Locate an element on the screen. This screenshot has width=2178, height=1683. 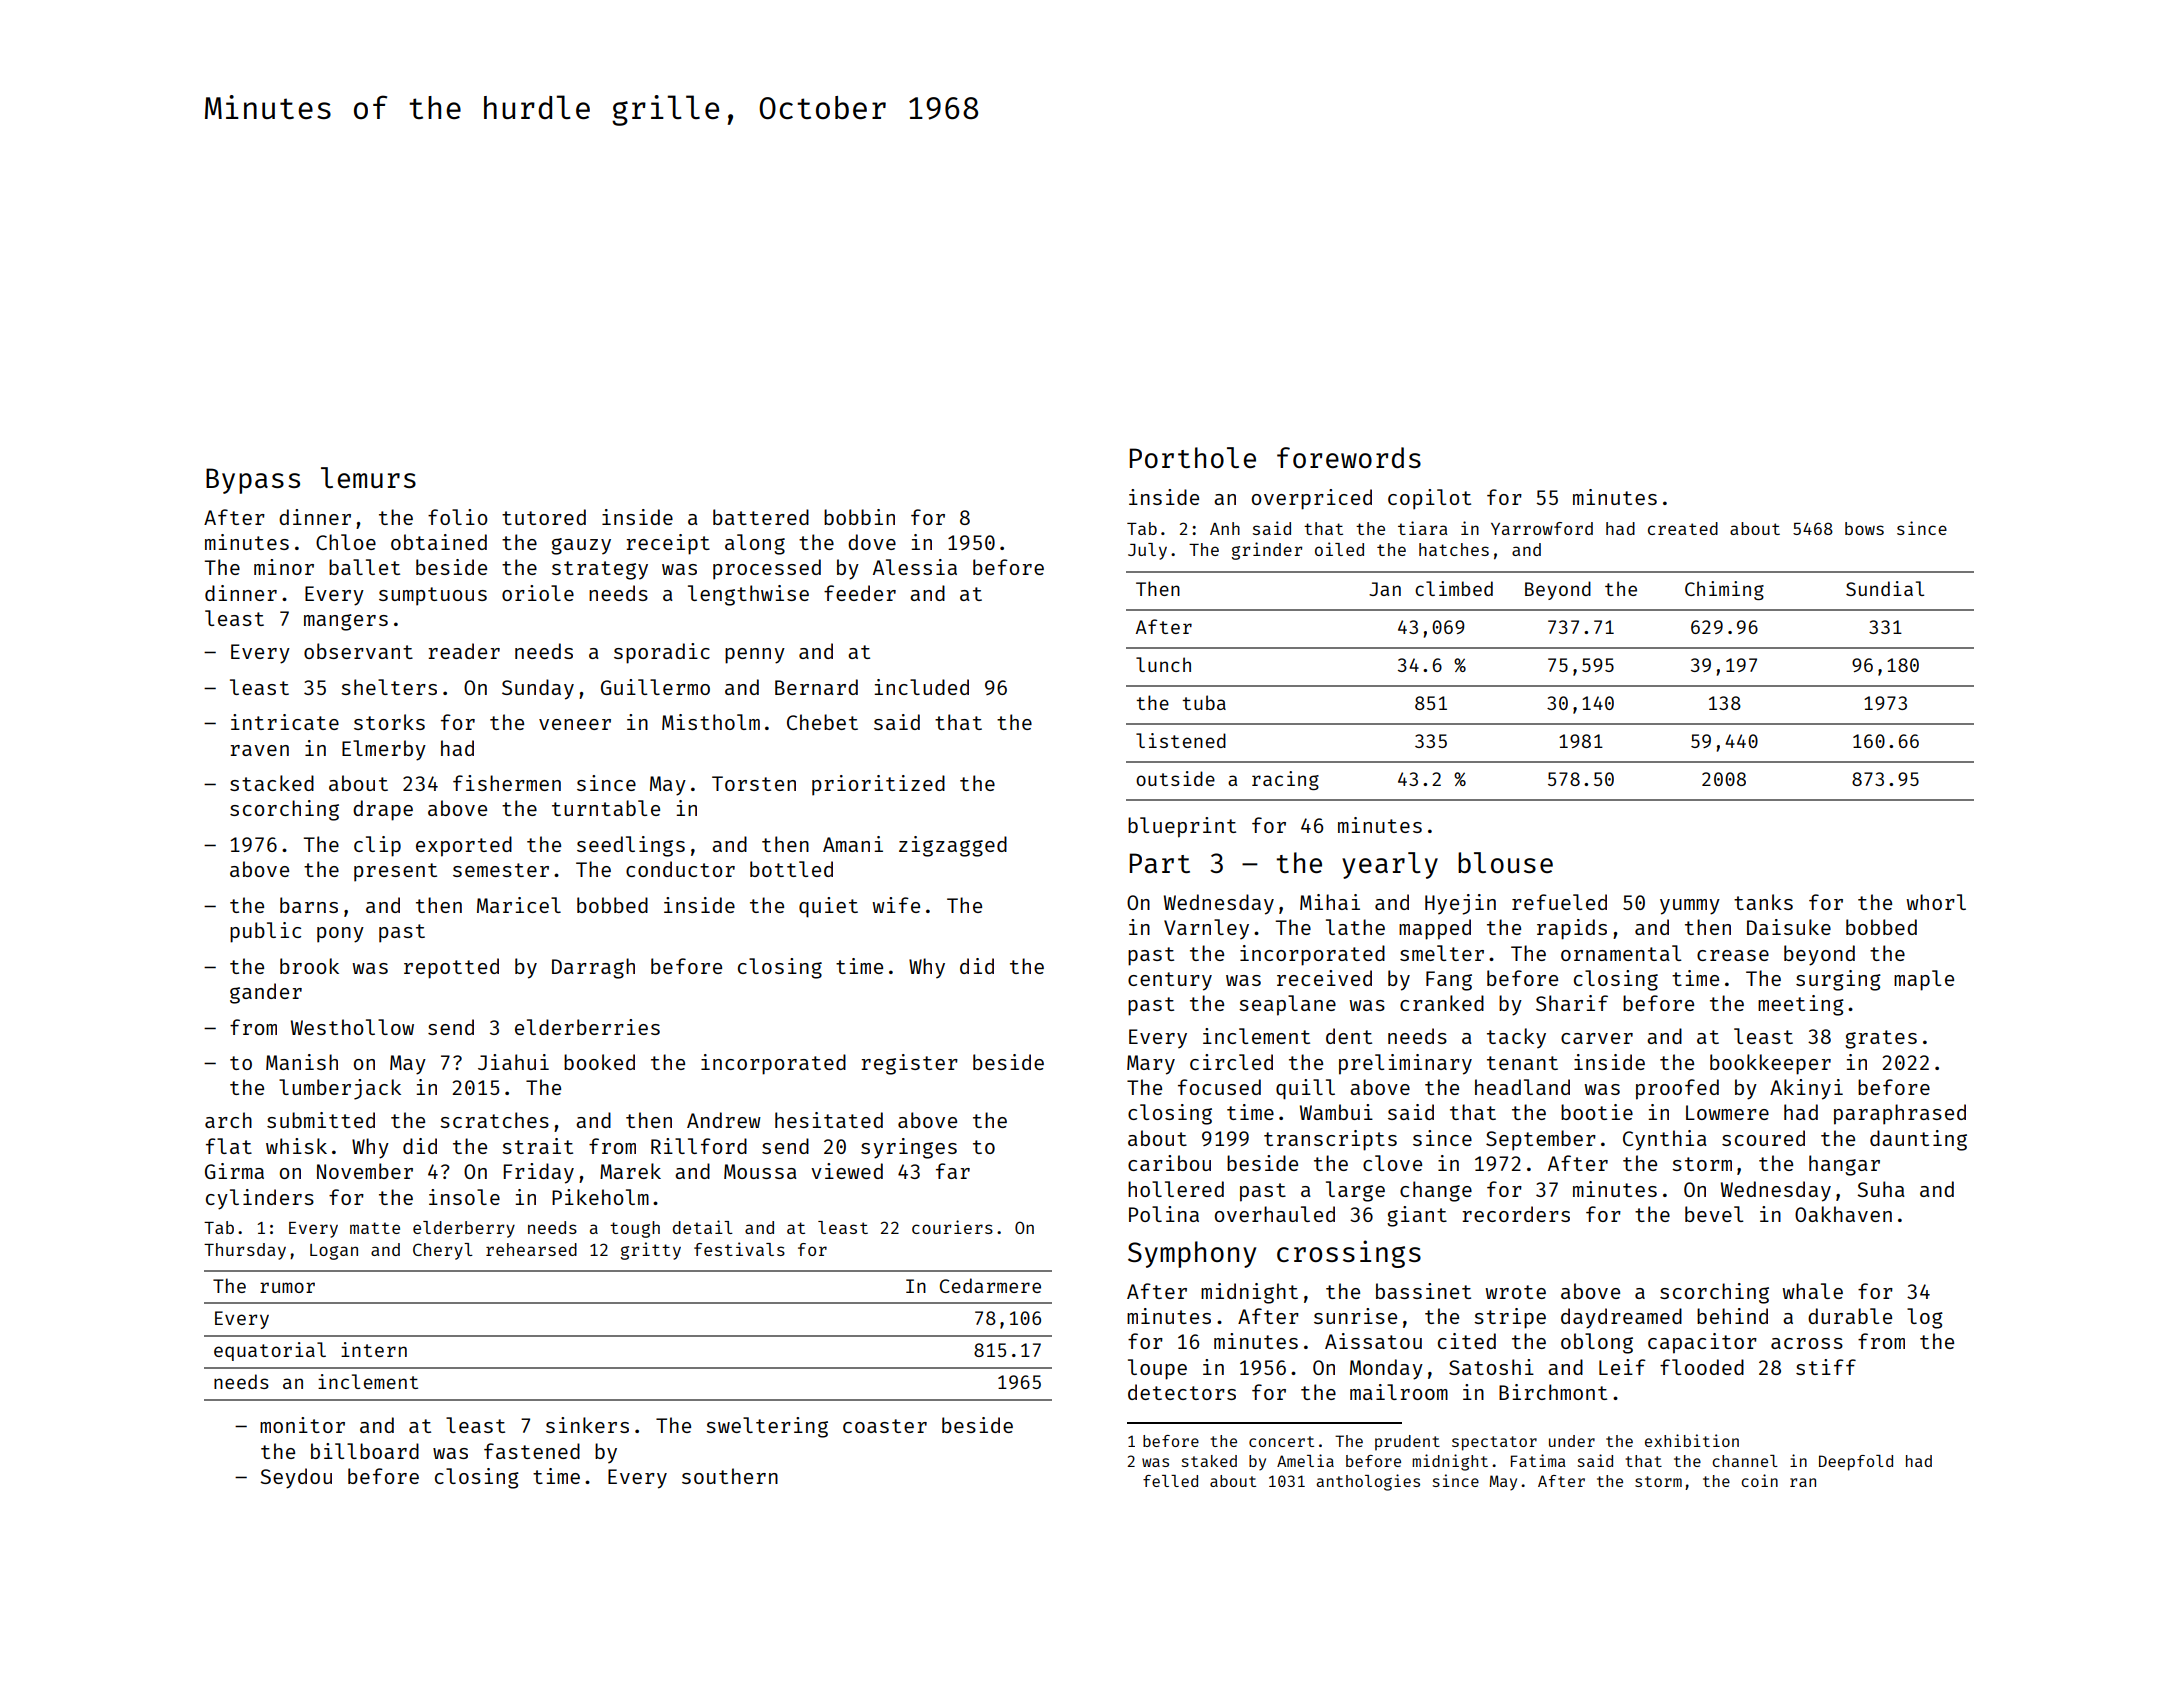
gritty is located at coordinates (651, 1251).
